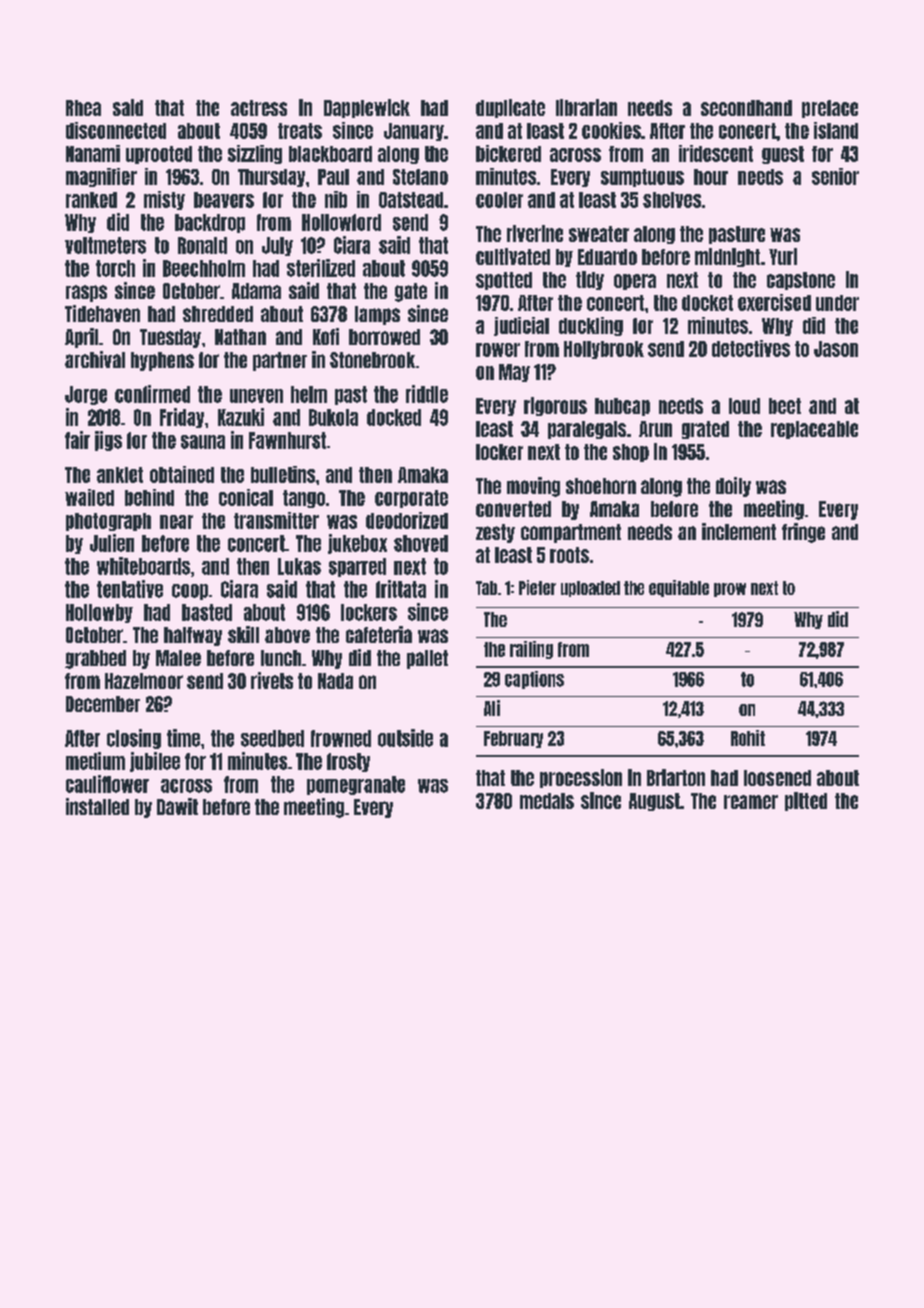 The height and width of the screenshot is (1308, 924). I want to click on detectives, so click(751, 348).
